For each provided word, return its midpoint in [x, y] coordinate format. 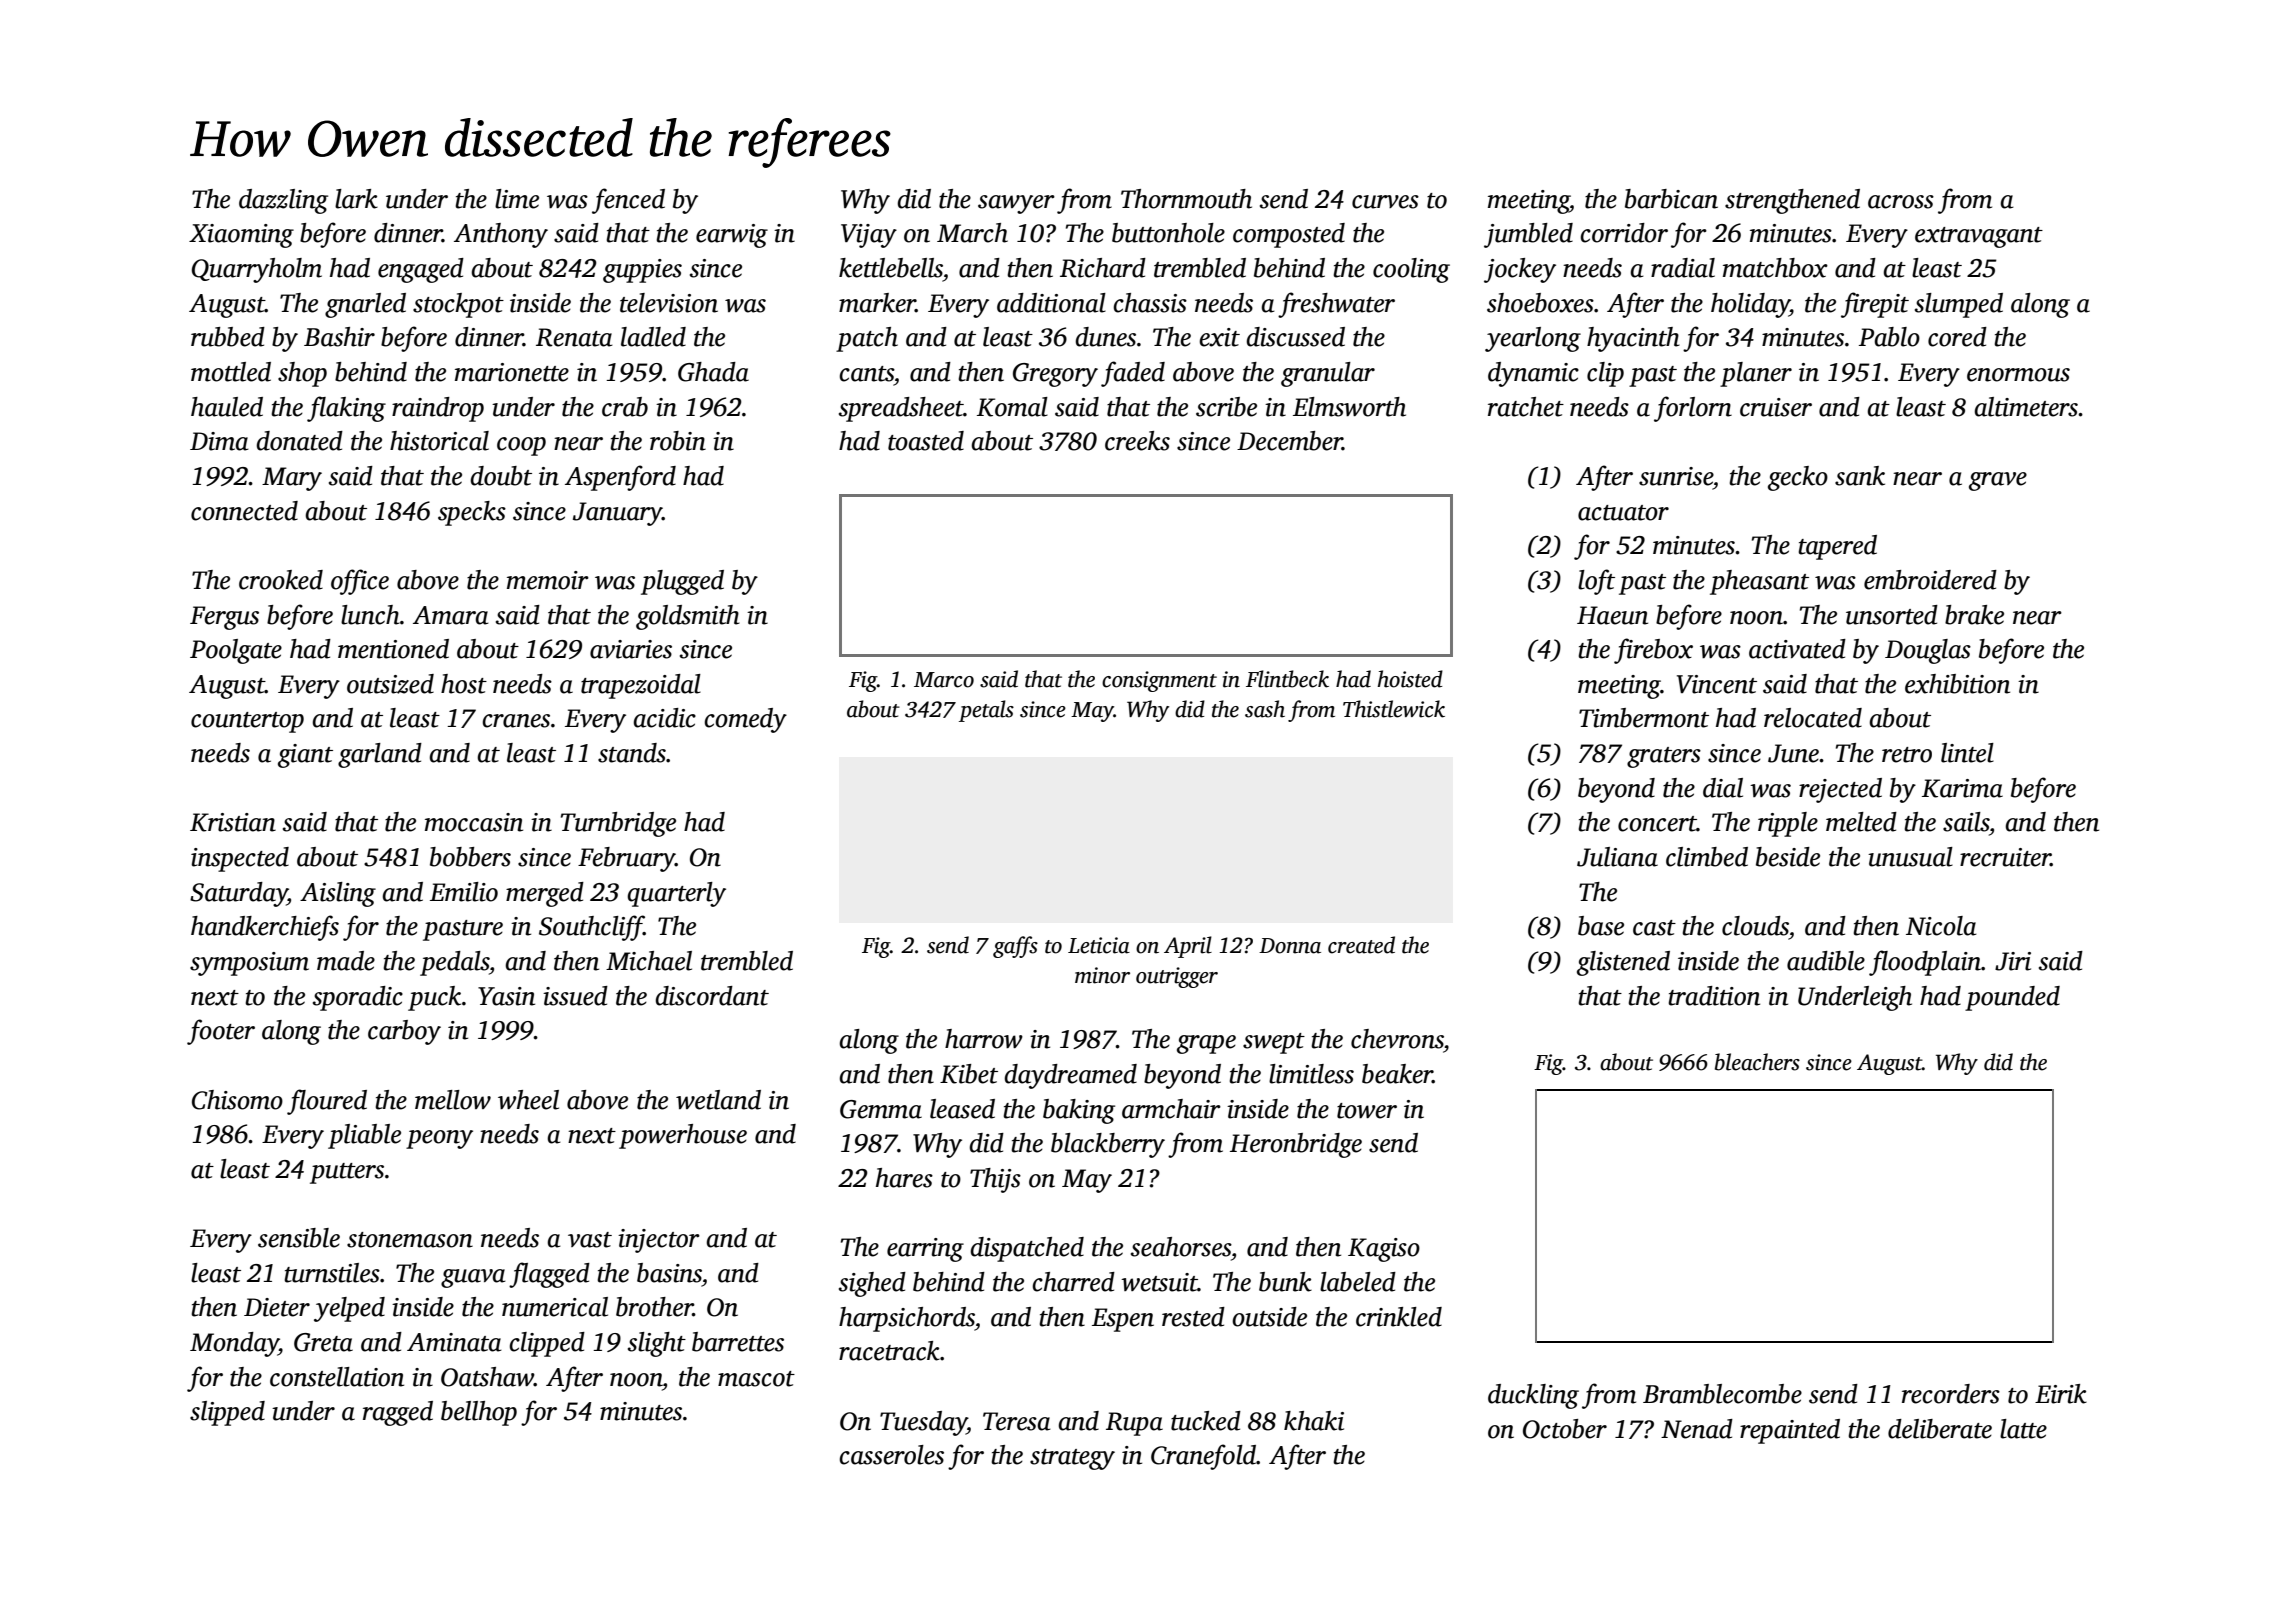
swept [1274, 1043]
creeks [1137, 441]
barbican [1671, 199]
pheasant [1759, 582]
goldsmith [688, 617]
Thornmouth [1186, 199]
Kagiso [1384, 1250]
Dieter [277, 1307]
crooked [281, 580]
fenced [628, 201]
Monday [234, 1344]
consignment [1159, 681]
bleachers [1757, 1062]
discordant [712, 996]
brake [1974, 615]
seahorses [1181, 1247]
